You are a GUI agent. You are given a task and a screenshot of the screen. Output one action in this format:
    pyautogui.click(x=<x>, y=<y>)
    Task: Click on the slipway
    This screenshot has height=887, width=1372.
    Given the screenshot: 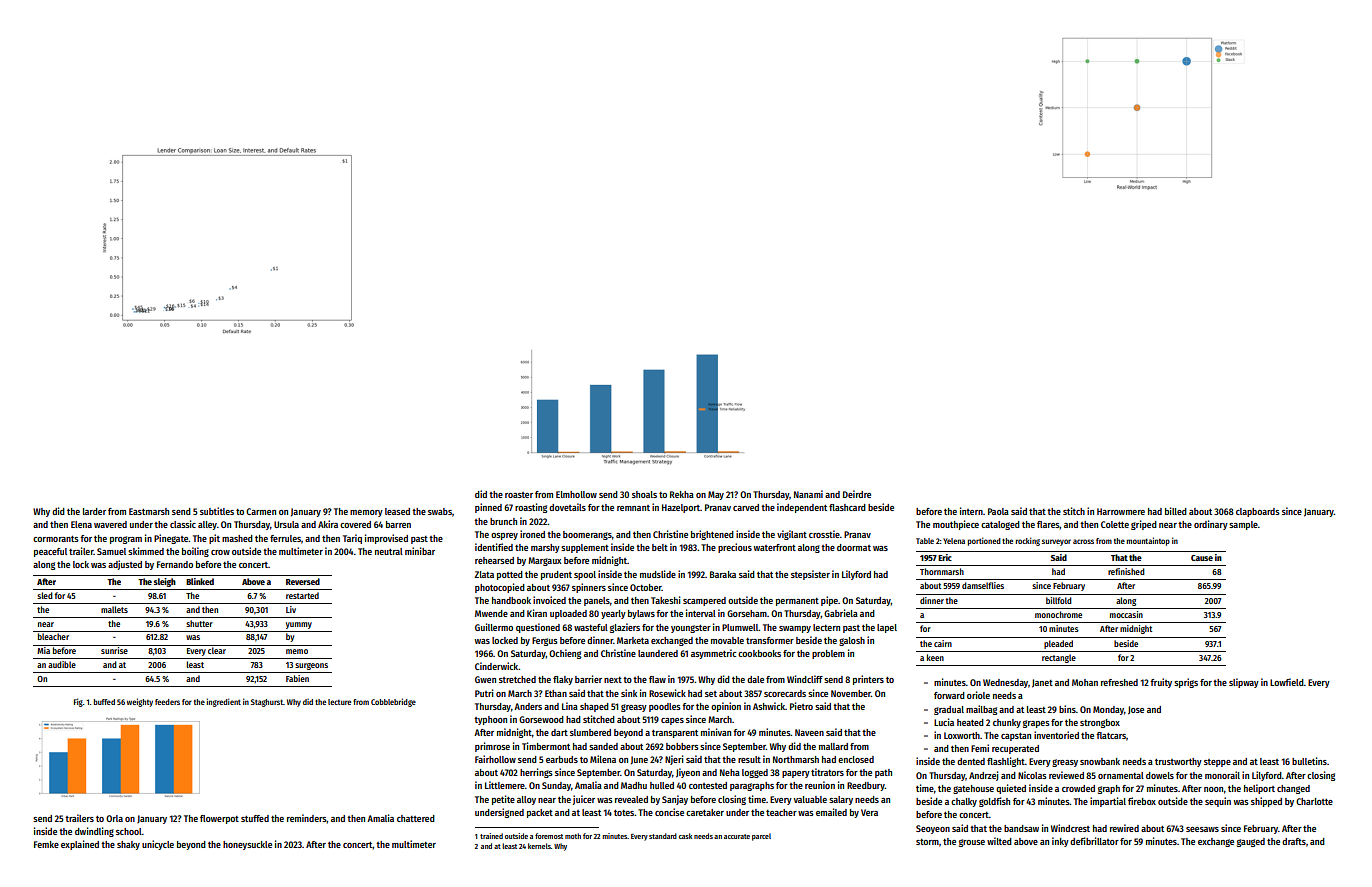 What is the action you would take?
    pyautogui.click(x=1244, y=683)
